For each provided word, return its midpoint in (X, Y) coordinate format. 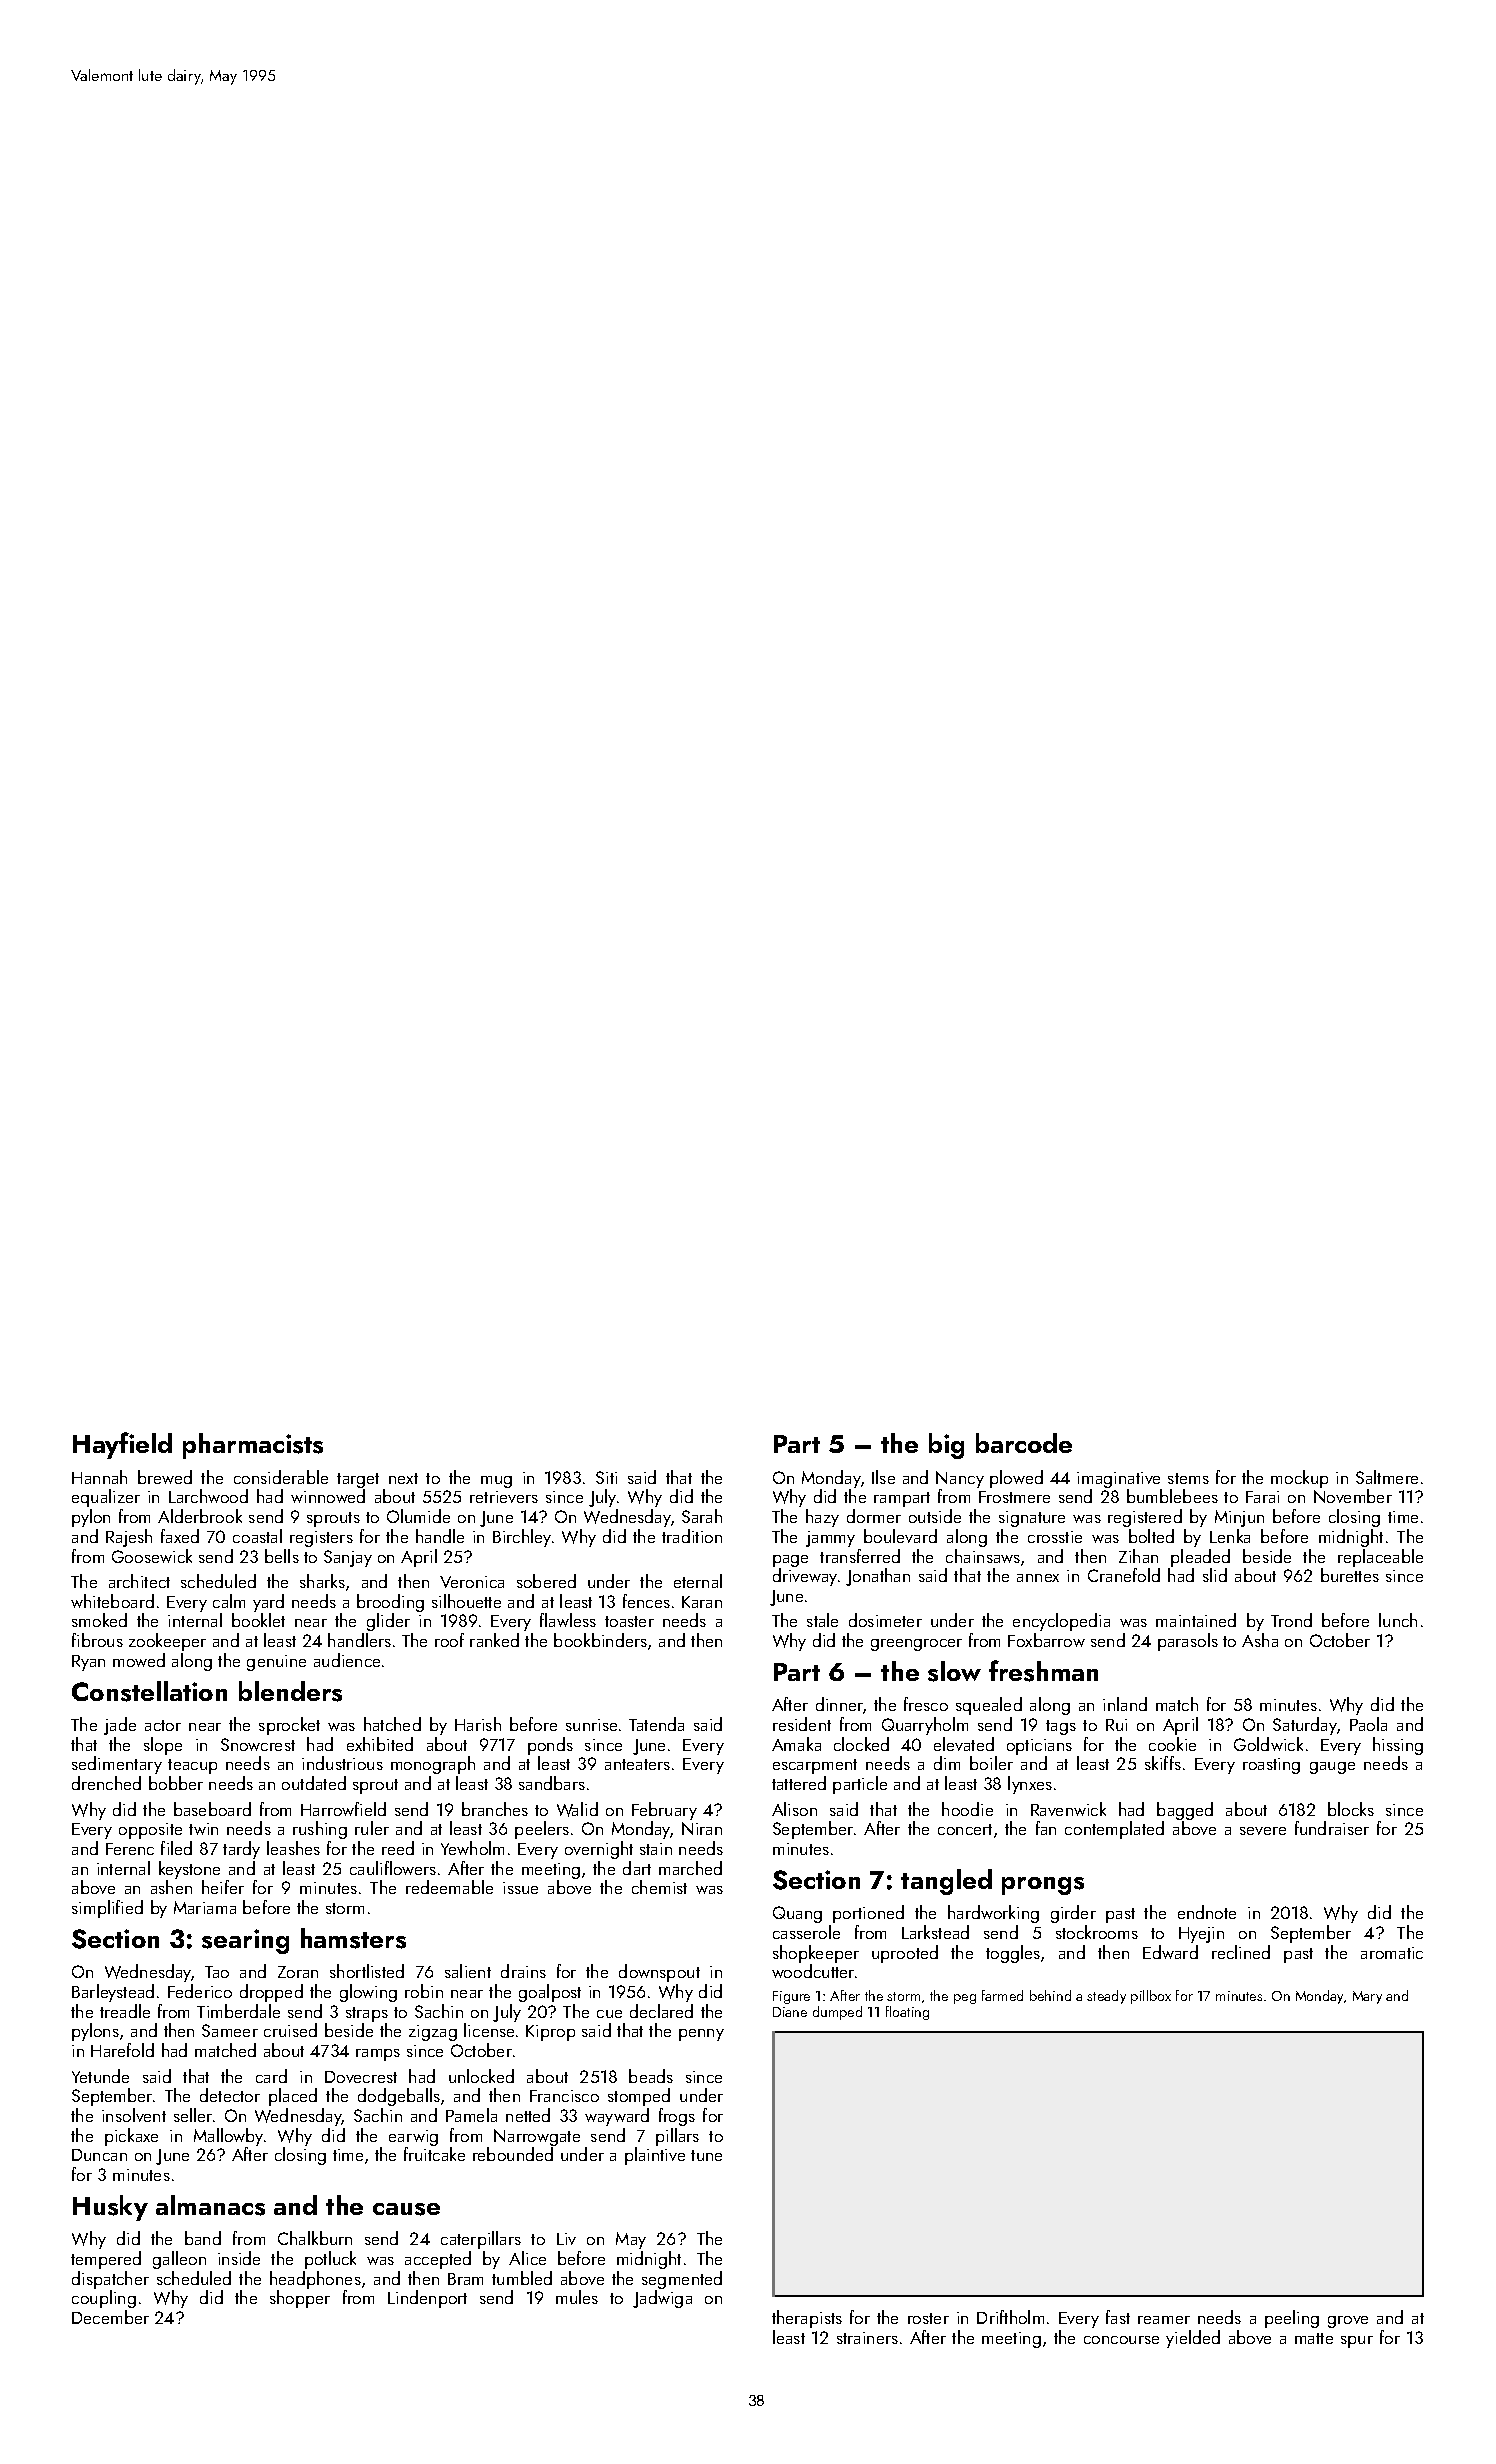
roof (449, 1640)
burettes (1350, 1575)
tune (706, 2155)
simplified (107, 1909)
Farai (1262, 1497)
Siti (606, 1477)
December (110, 2317)
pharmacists (253, 1446)
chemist (659, 1887)
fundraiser (1332, 1828)
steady (1106, 1997)
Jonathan (878, 1577)
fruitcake (434, 2154)
